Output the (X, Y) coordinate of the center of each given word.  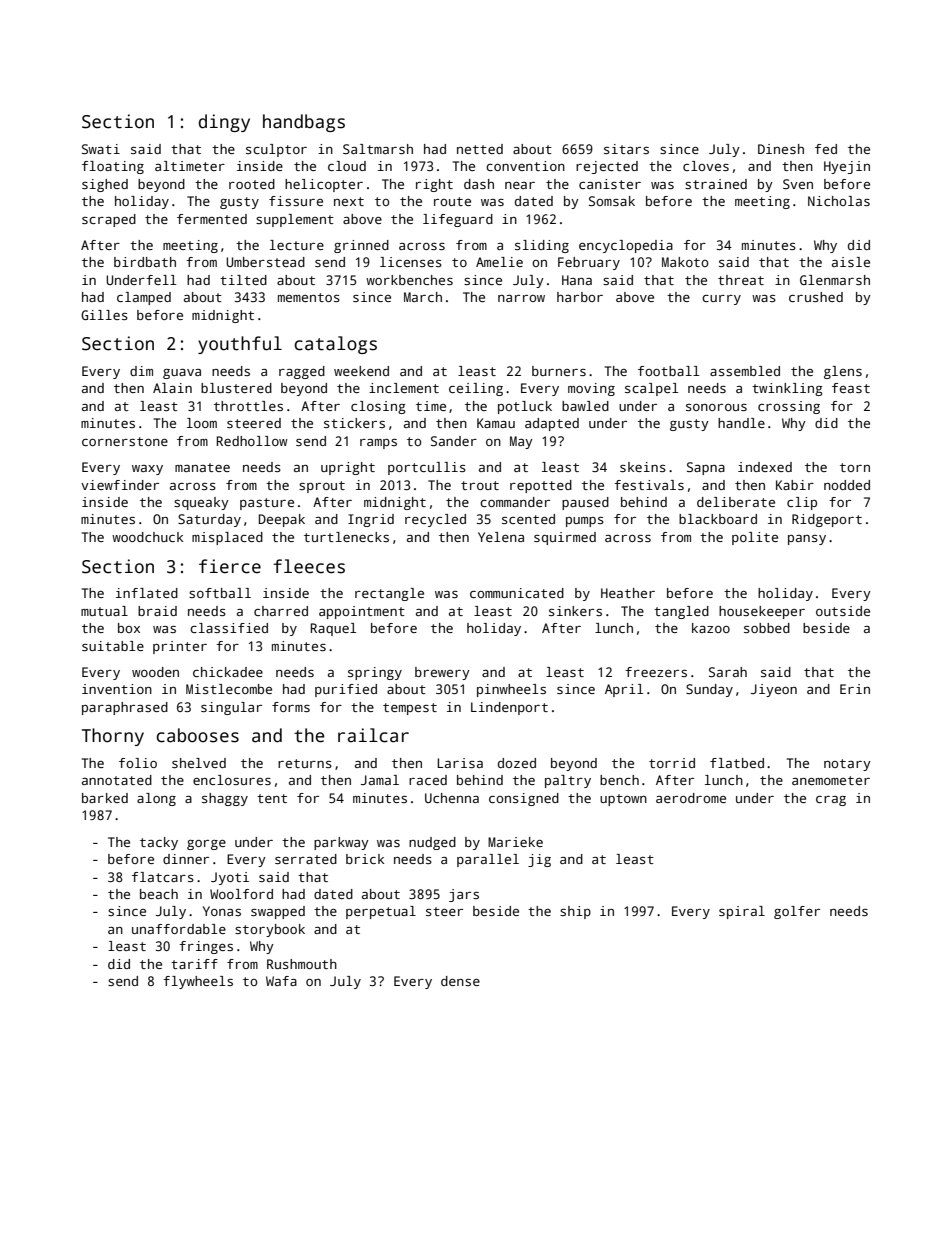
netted (480, 149)
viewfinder (120, 485)
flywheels (198, 982)
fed (826, 149)
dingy (224, 123)
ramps (378, 444)
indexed (765, 467)
